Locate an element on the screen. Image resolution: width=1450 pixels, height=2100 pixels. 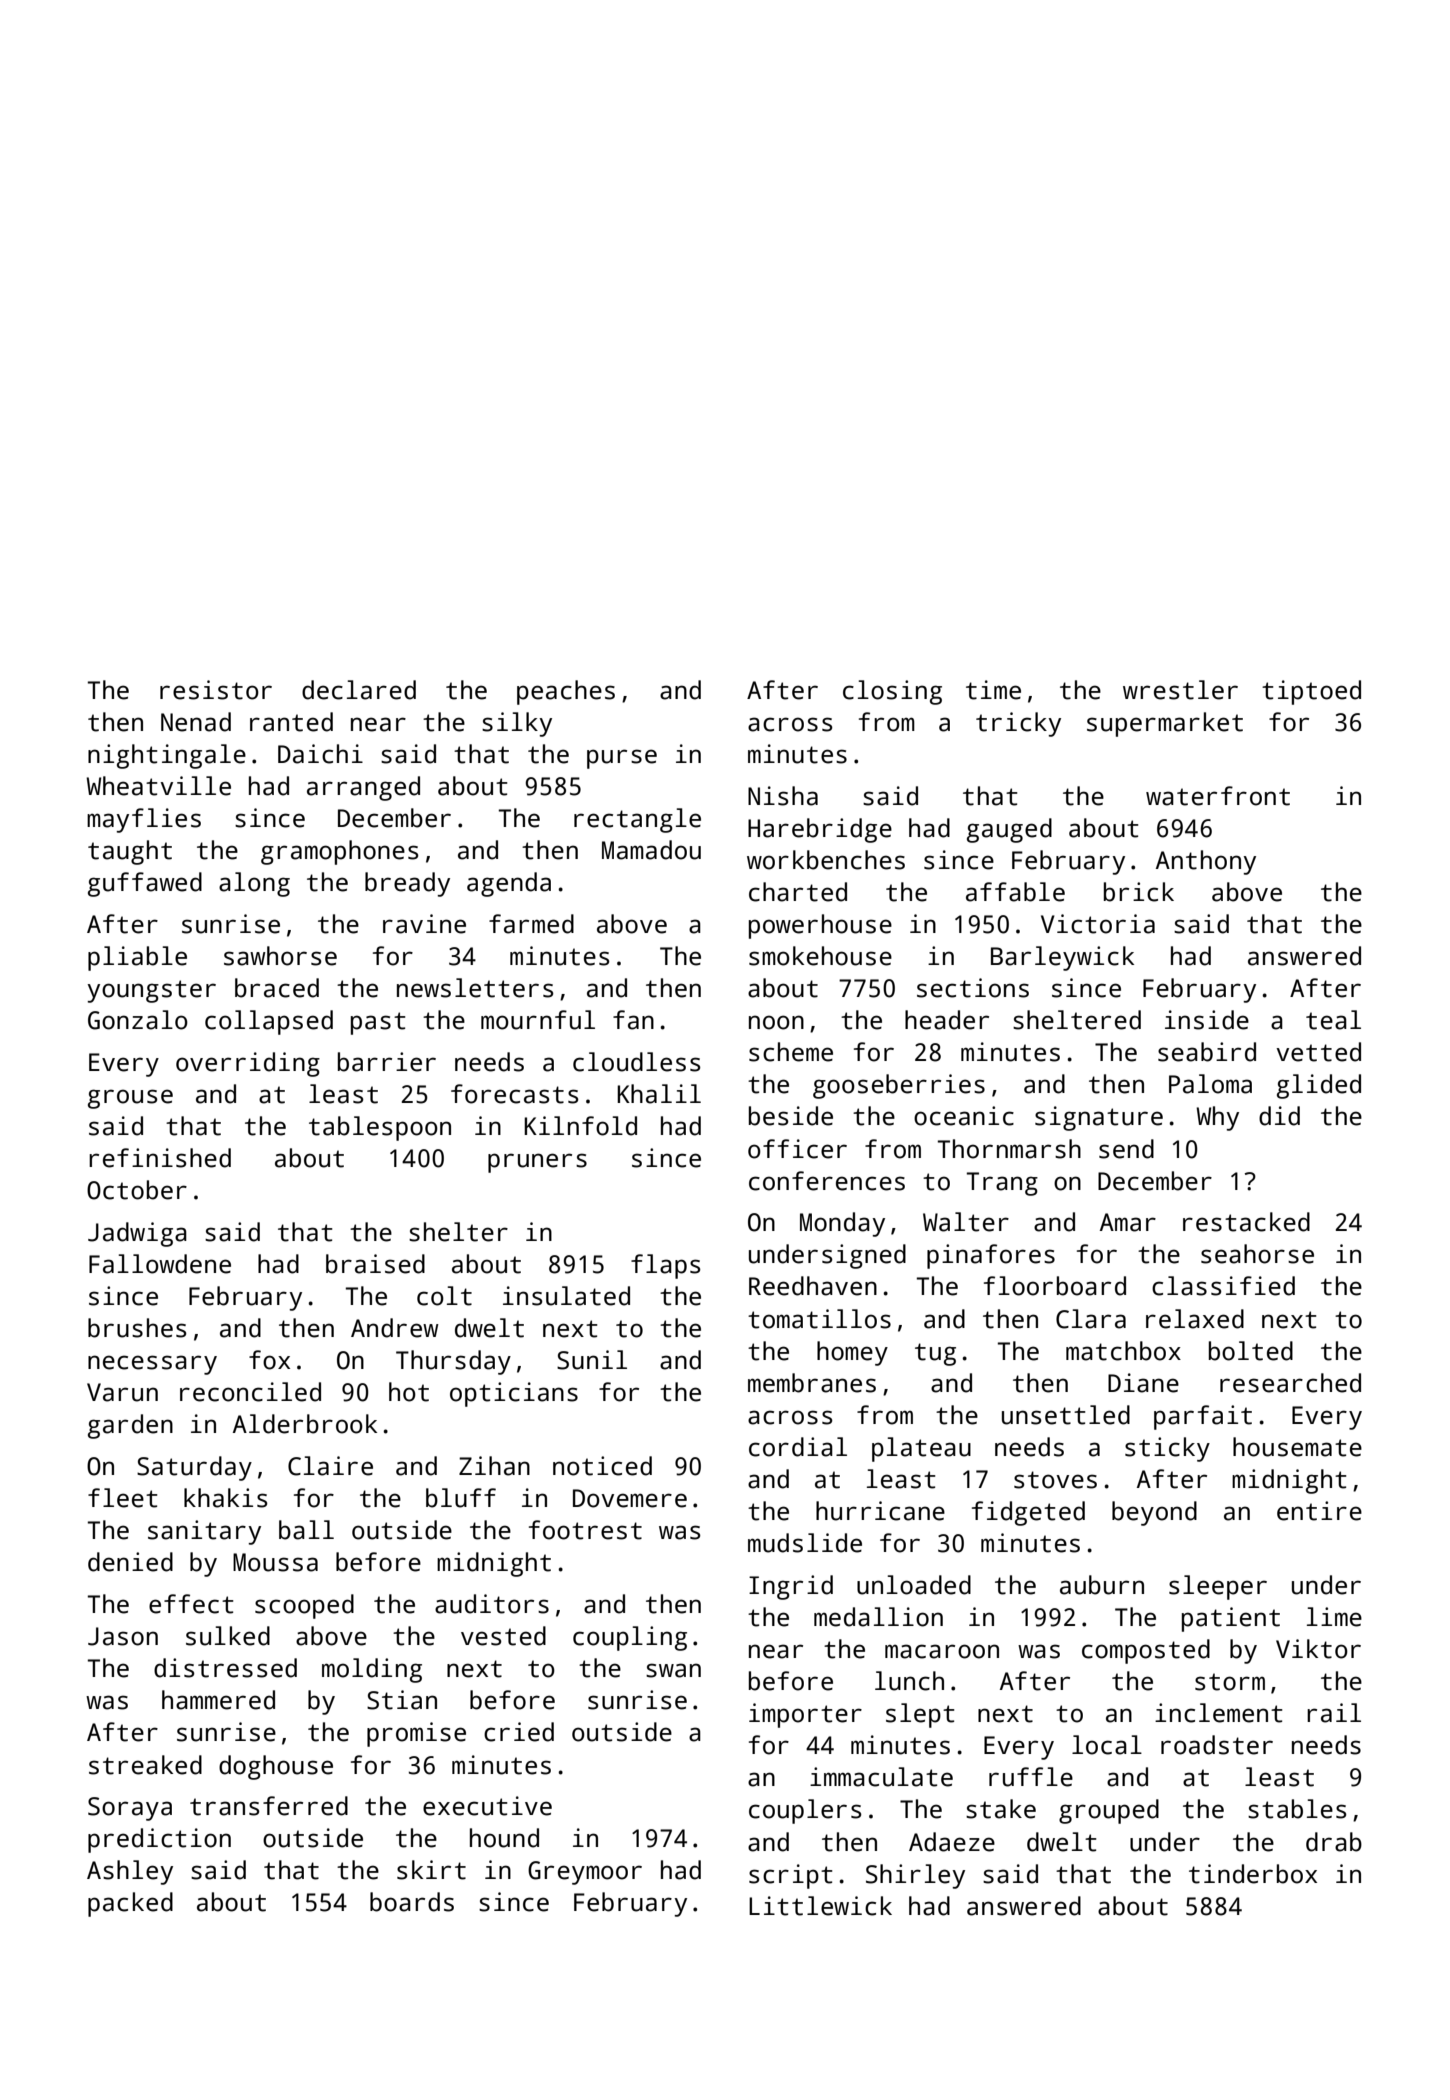
streaked is located at coordinates (145, 1765).
